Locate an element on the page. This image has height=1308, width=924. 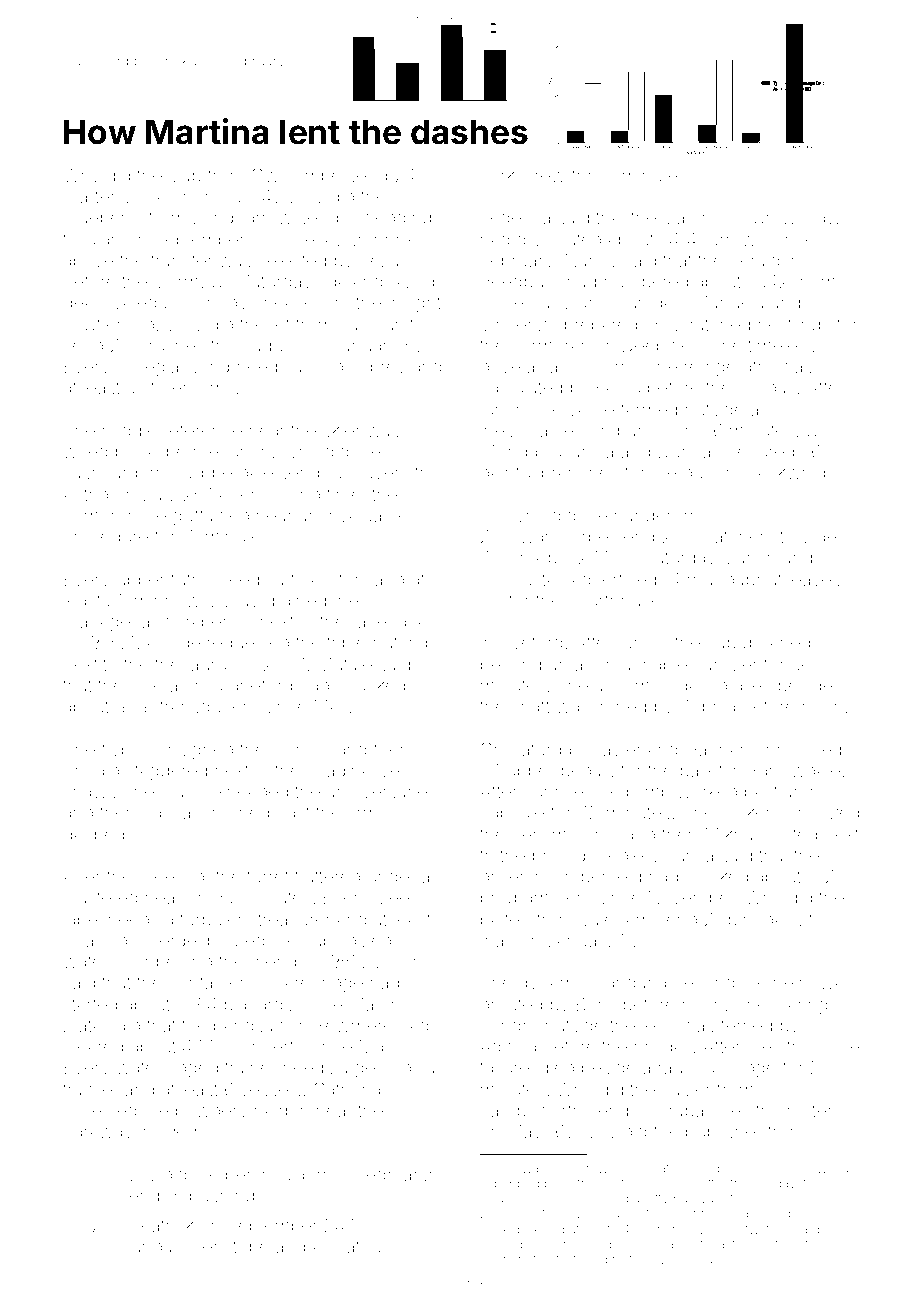
container is located at coordinates (207, 982).
